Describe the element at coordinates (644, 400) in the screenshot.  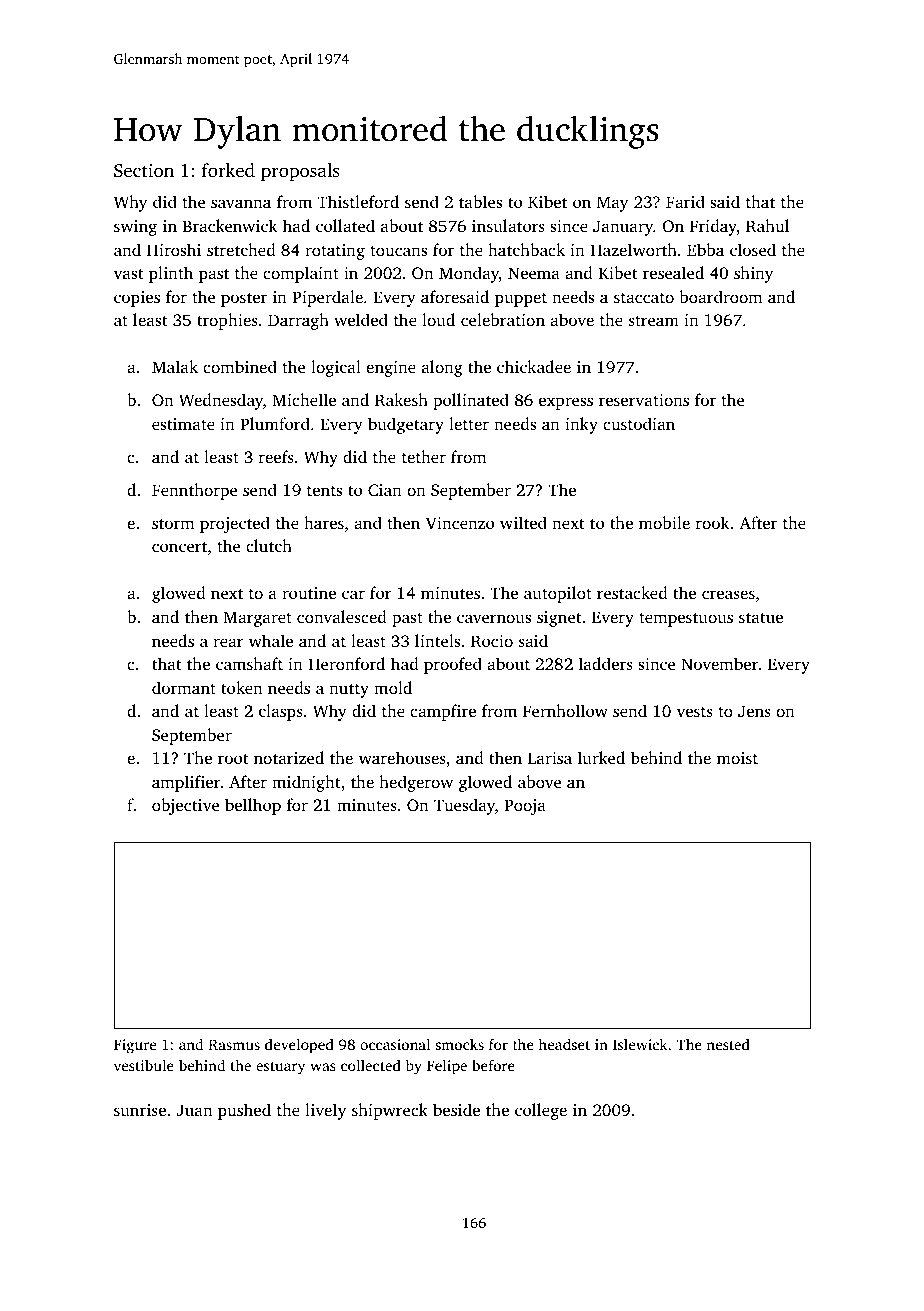
I see `reservations` at that location.
